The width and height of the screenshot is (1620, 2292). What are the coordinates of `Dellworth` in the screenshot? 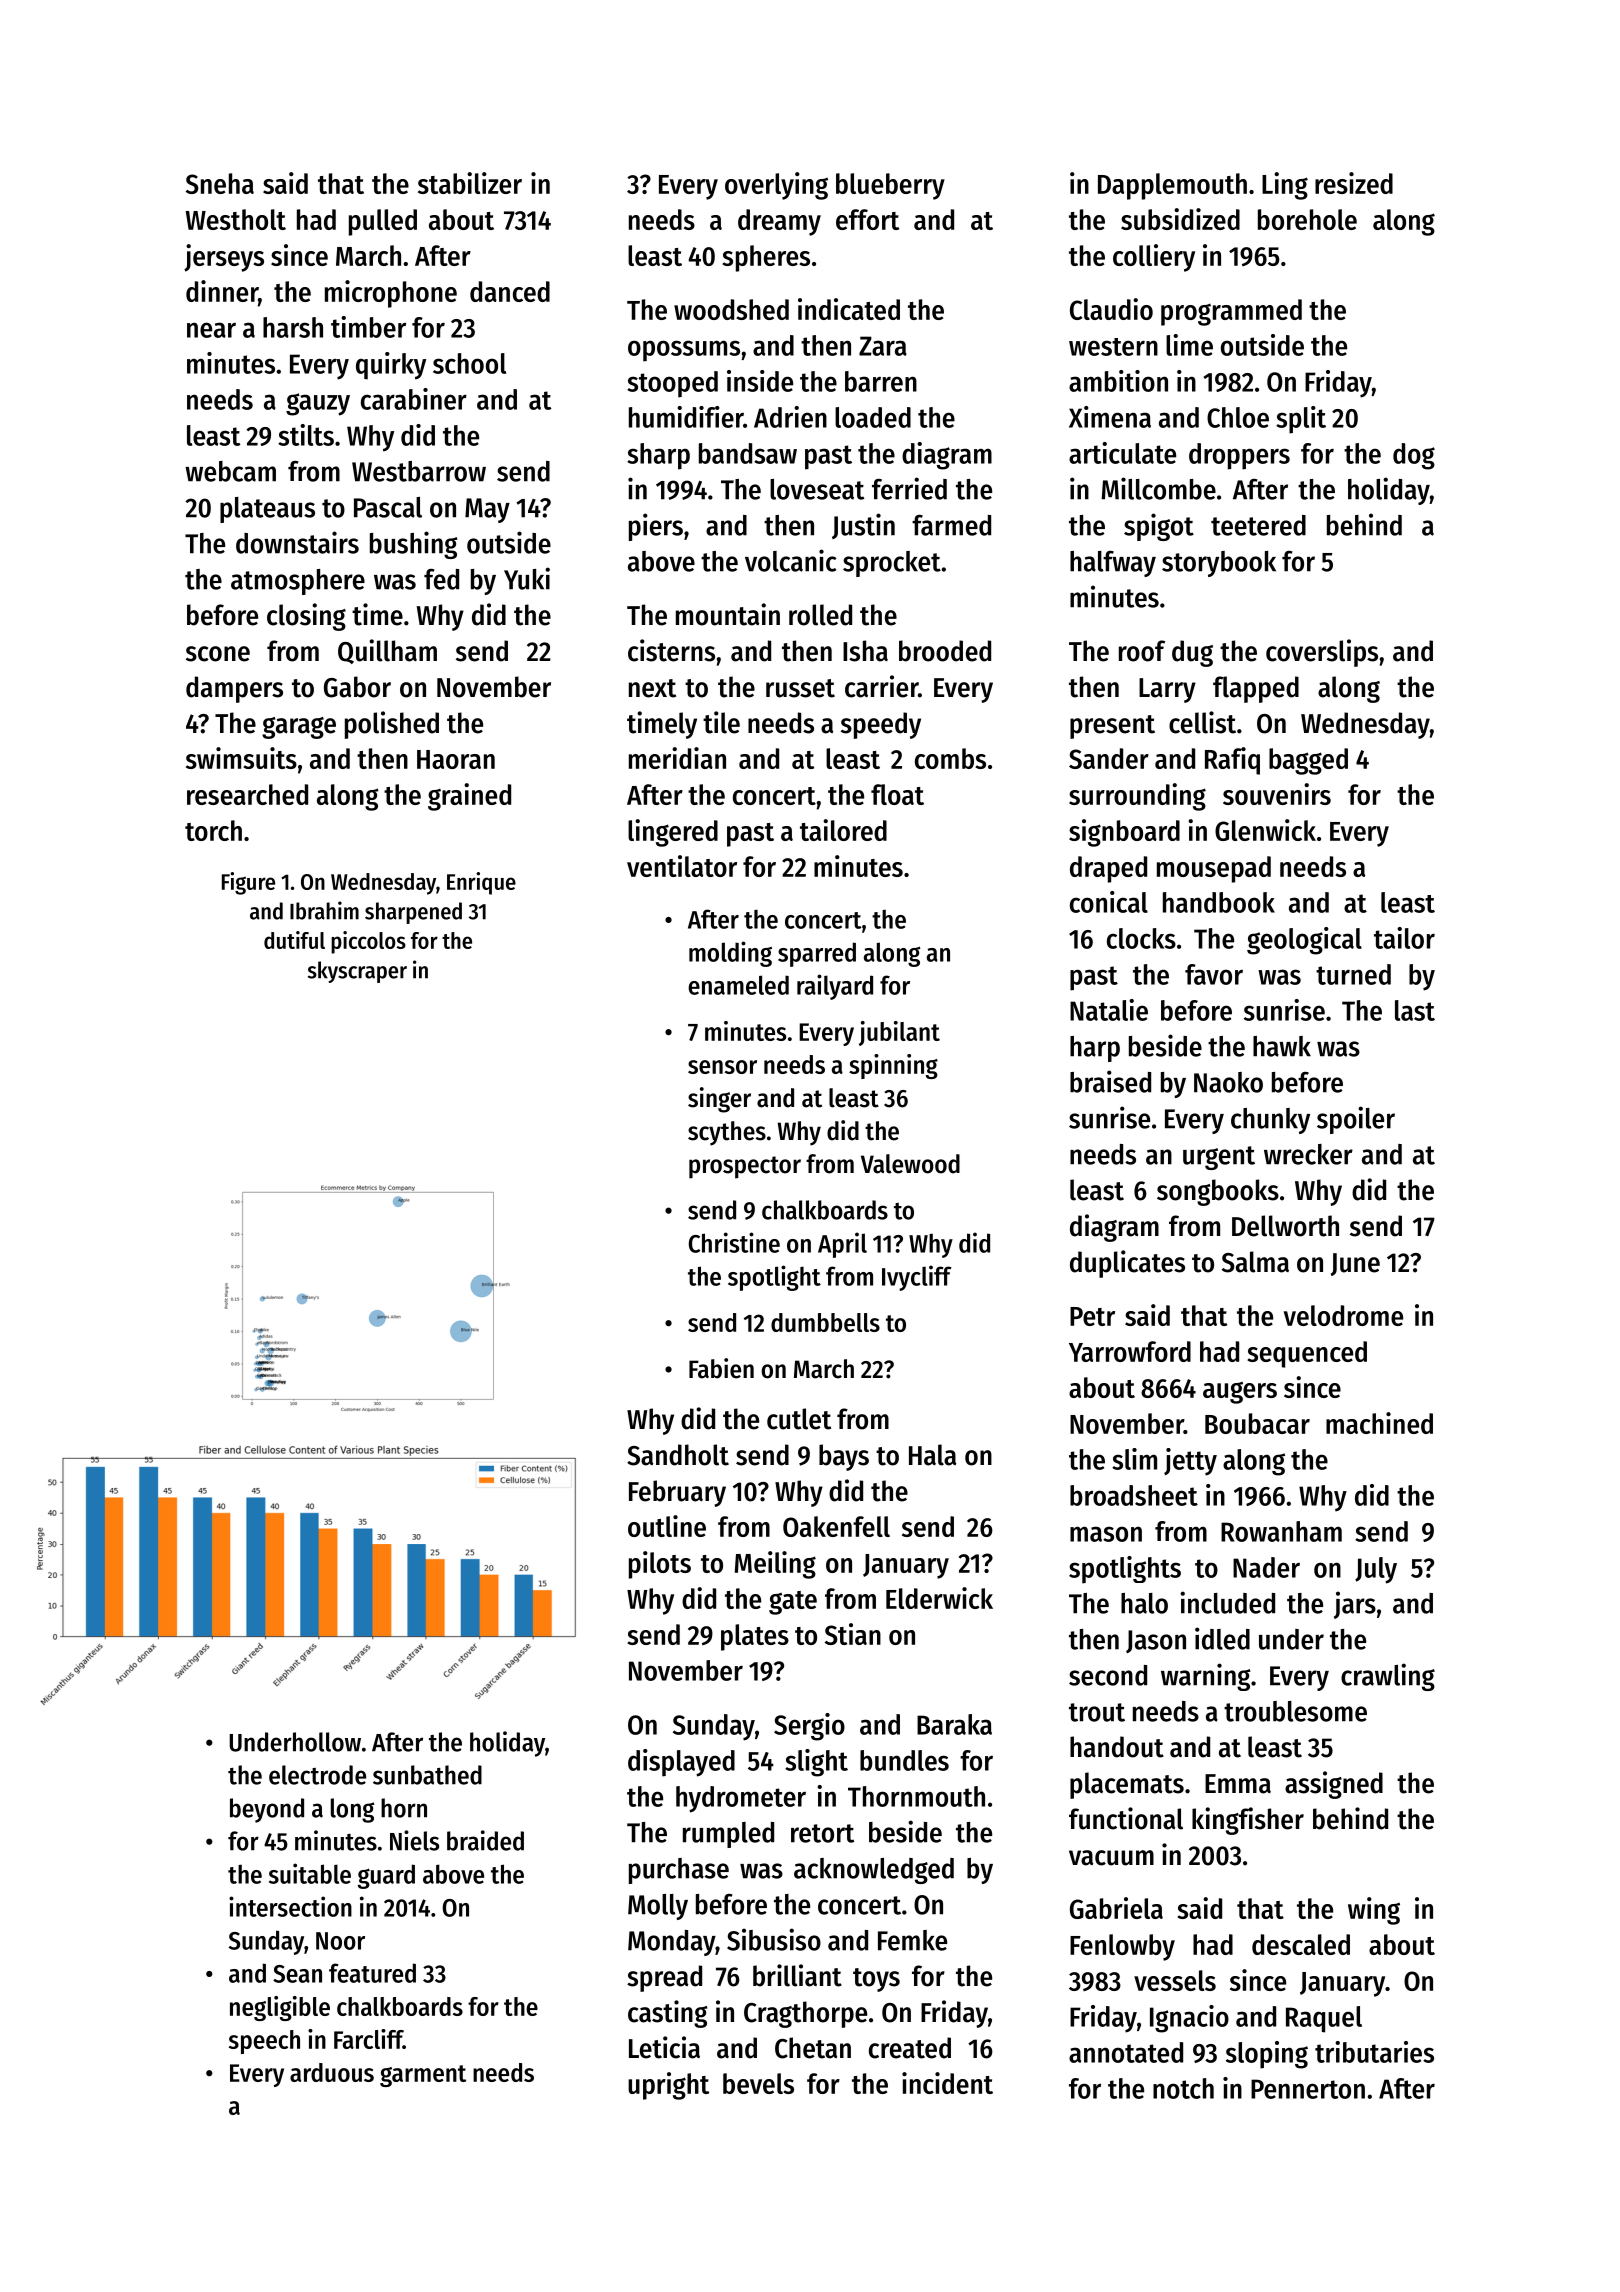 It's located at (1285, 1226).
